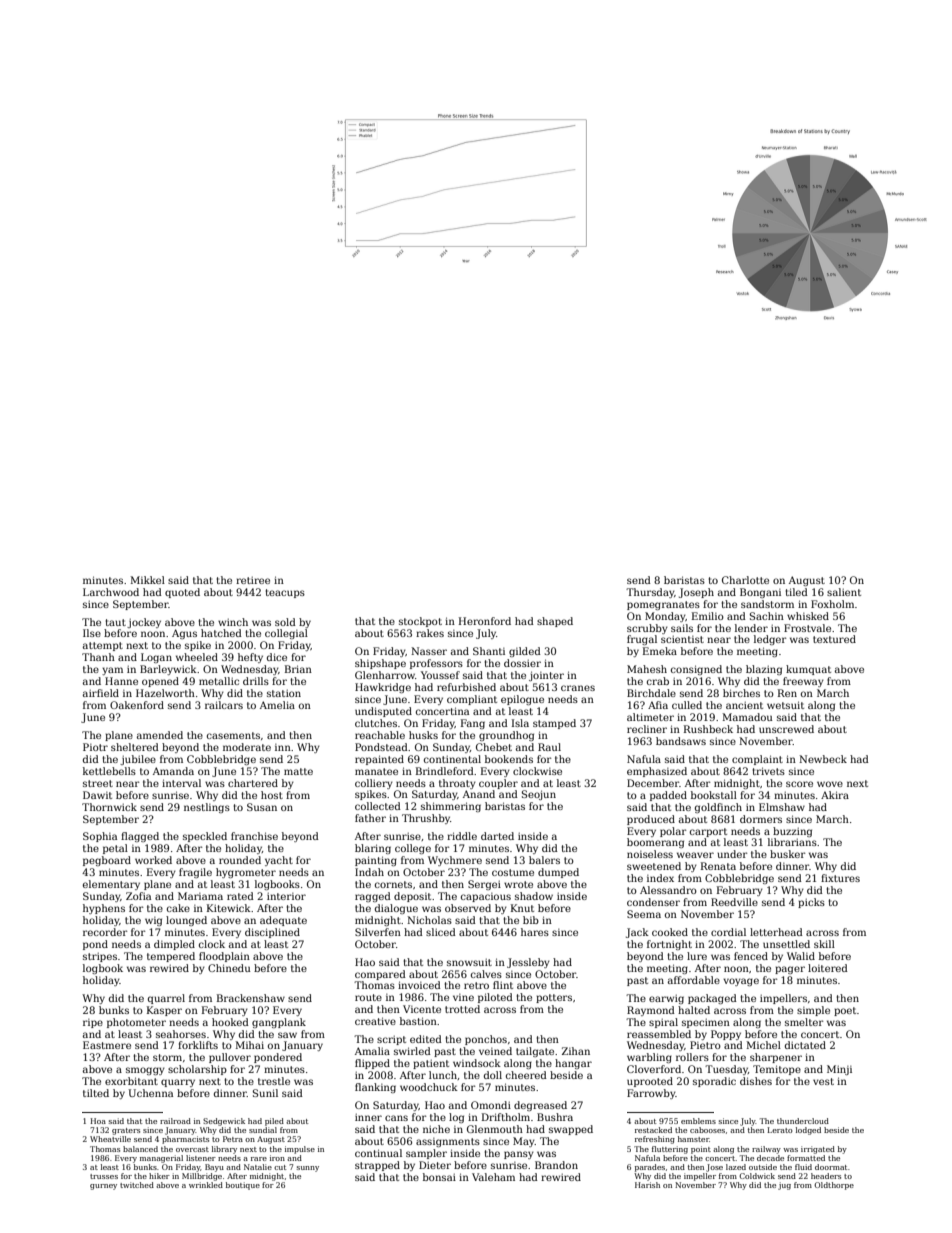  Describe the element at coordinates (103, 1187) in the screenshot. I see `gurney` at that location.
